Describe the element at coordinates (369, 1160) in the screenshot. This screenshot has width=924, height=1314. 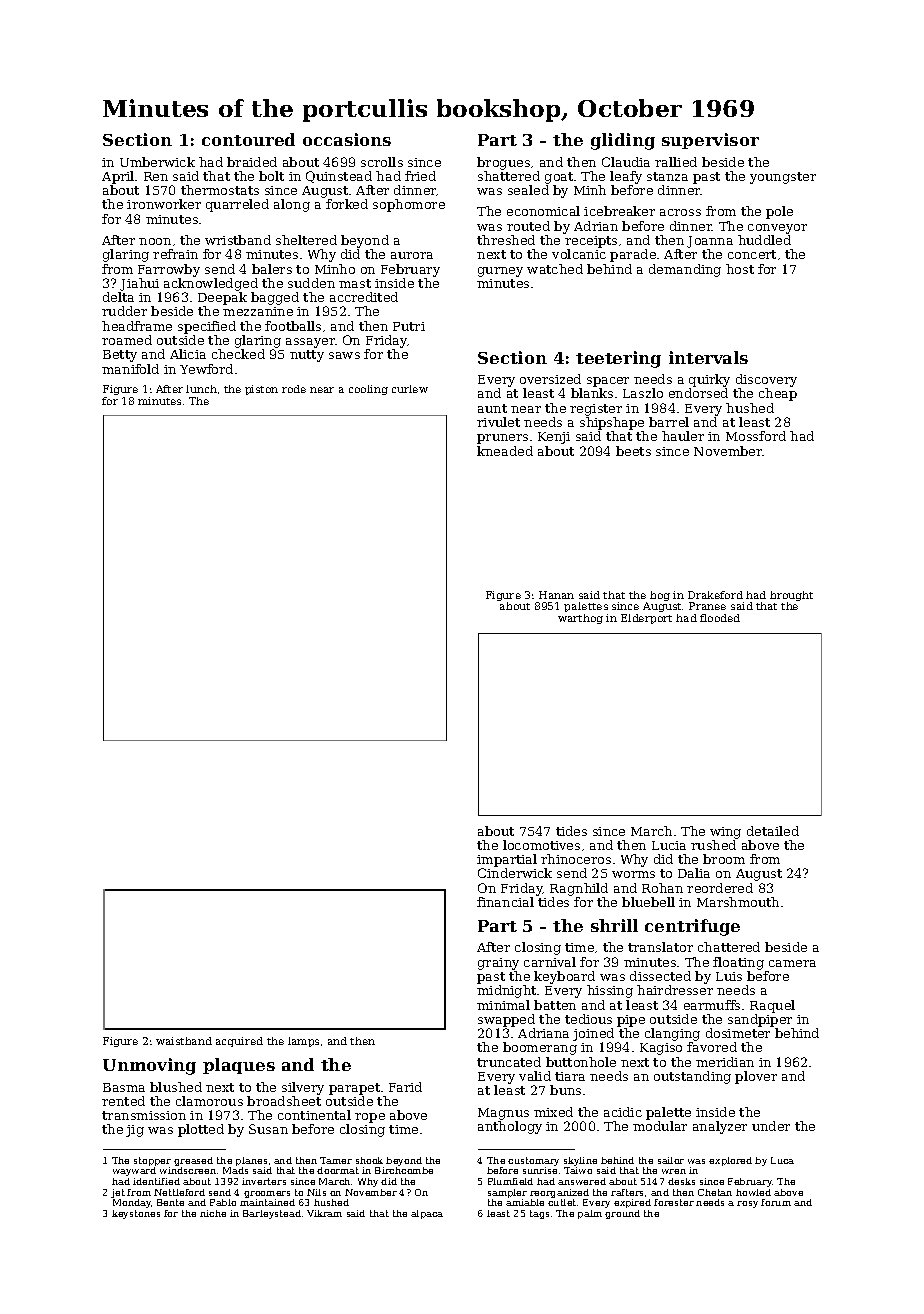
I see `shook` at that location.
